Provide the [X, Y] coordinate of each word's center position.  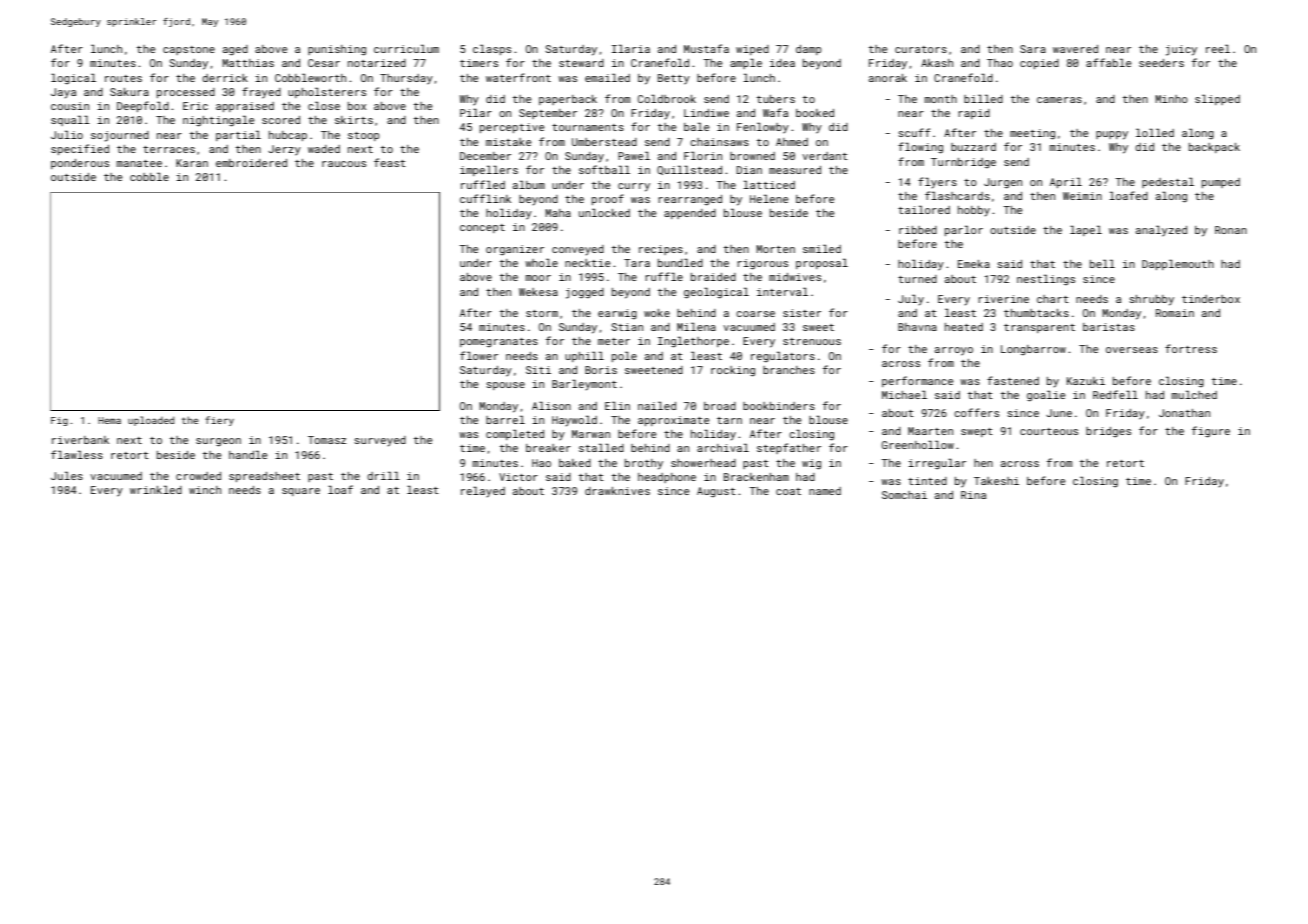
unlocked [604, 212]
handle [248, 454]
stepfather [789, 448]
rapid [974, 114]
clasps [492, 49]
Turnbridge [963, 163]
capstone [189, 50]
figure [1211, 432]
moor [538, 278]
